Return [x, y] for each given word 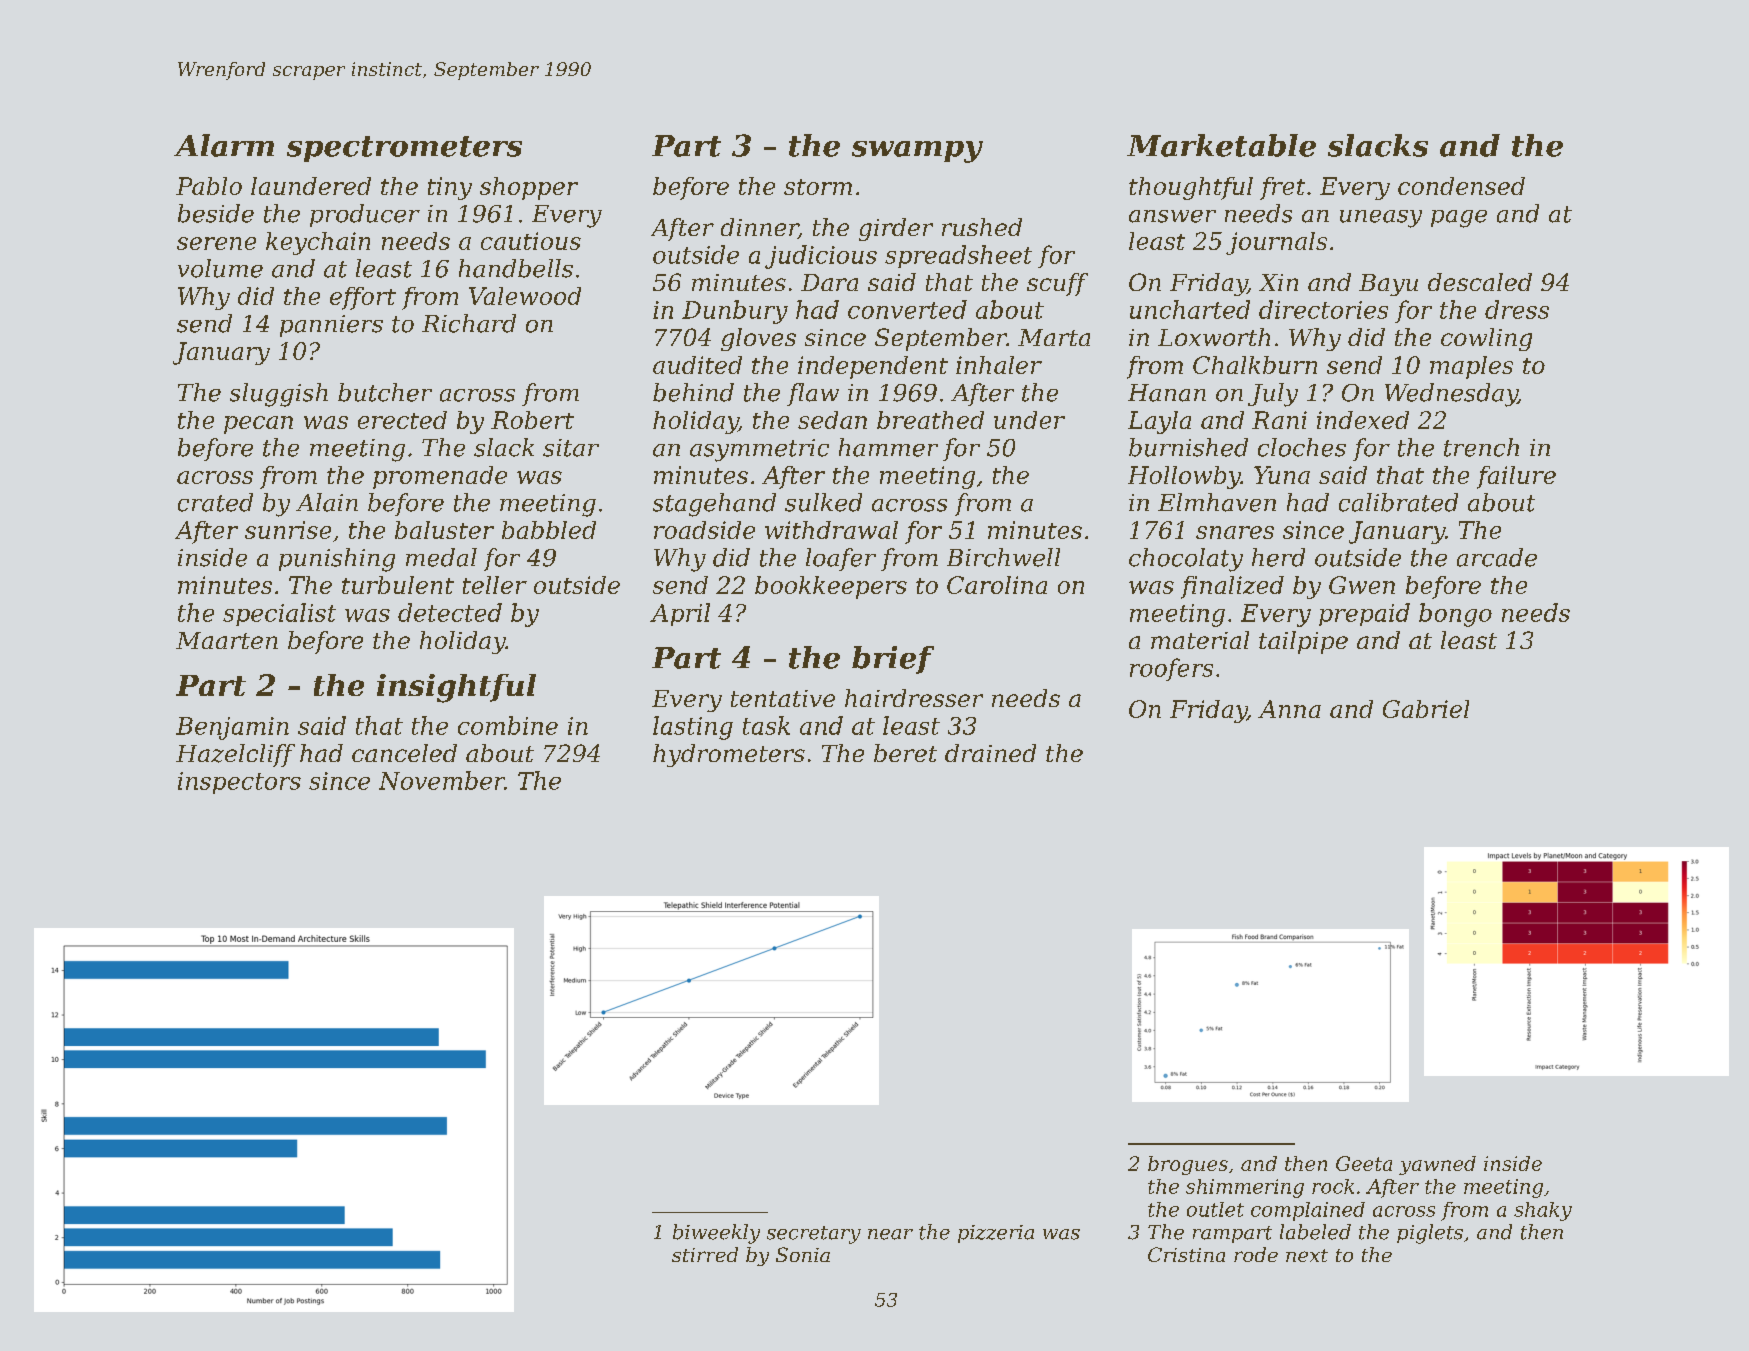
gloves [758, 339]
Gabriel [1426, 709]
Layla [1159, 422]
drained [990, 753]
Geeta [1364, 1163]
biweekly [716, 1234]
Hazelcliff [235, 755]
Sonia [803, 1254]
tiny [450, 188]
